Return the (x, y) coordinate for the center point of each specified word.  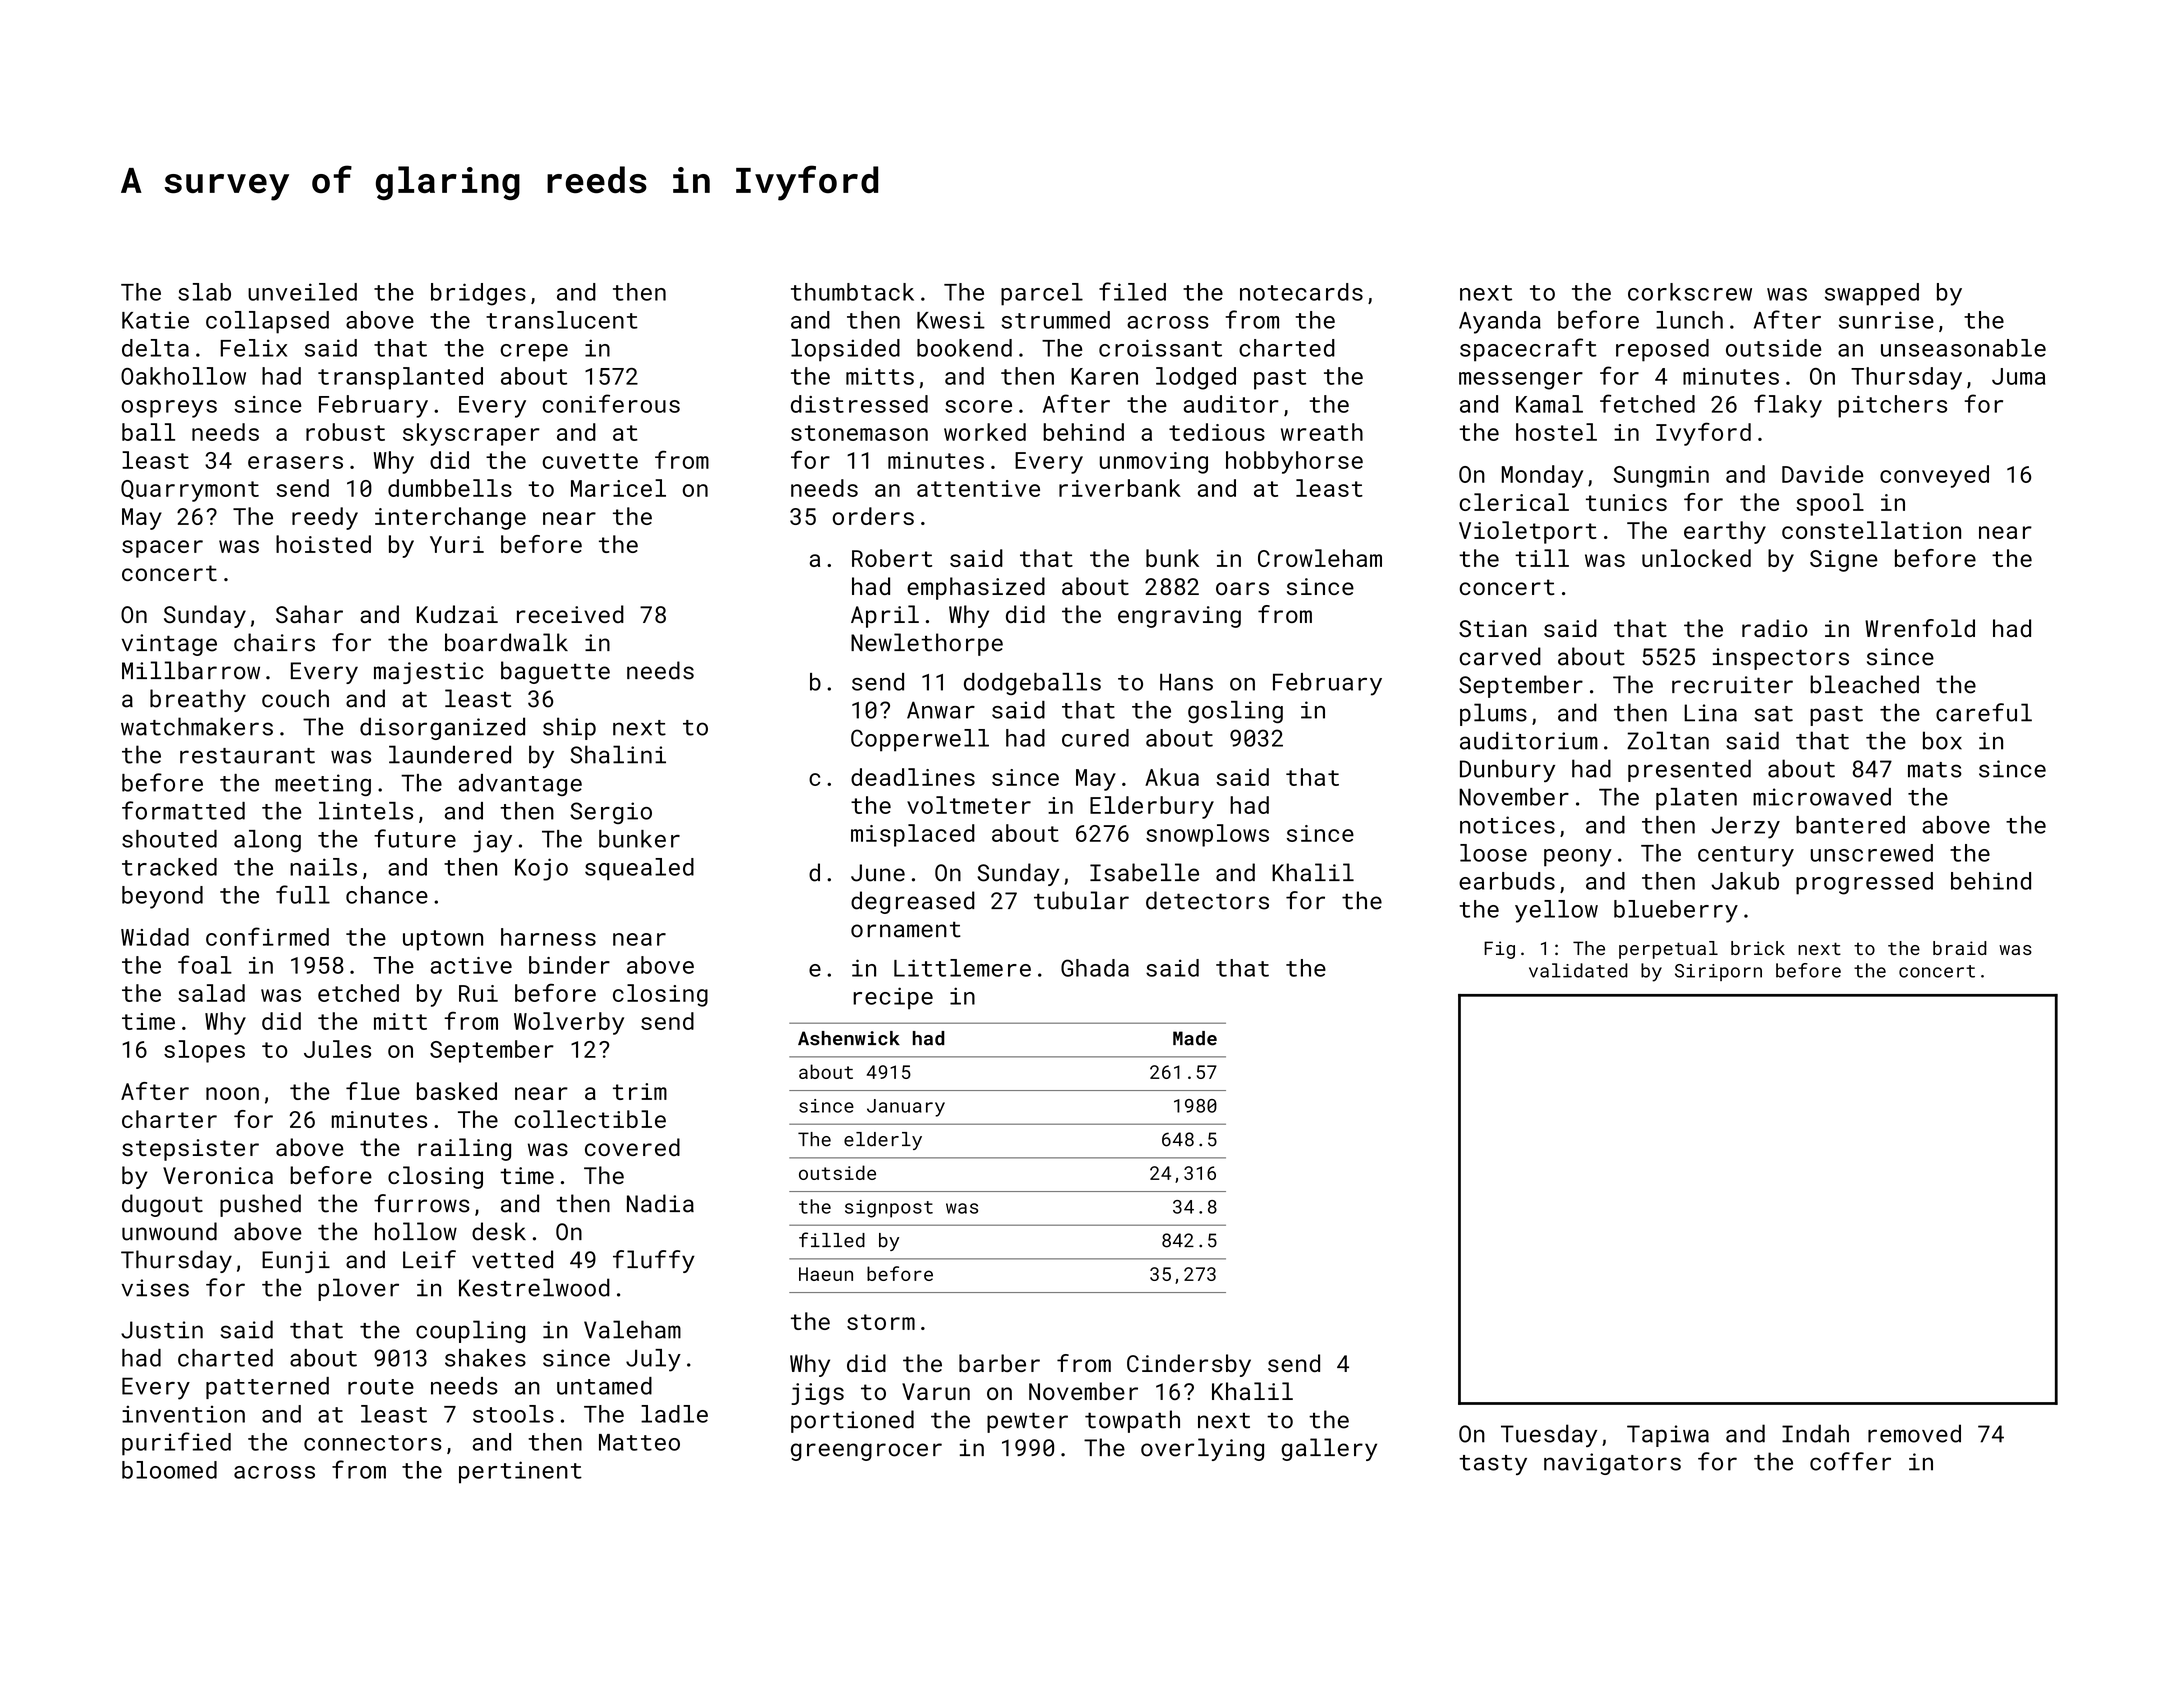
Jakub (1745, 881)
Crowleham (1320, 558)
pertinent (520, 1472)
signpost (889, 1209)
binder (569, 965)
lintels (366, 811)
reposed (1662, 350)
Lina (1710, 713)
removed (1914, 1433)
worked (985, 432)
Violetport (1528, 532)
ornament (906, 929)
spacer (162, 549)
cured (1095, 738)
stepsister (190, 1150)
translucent (562, 320)
